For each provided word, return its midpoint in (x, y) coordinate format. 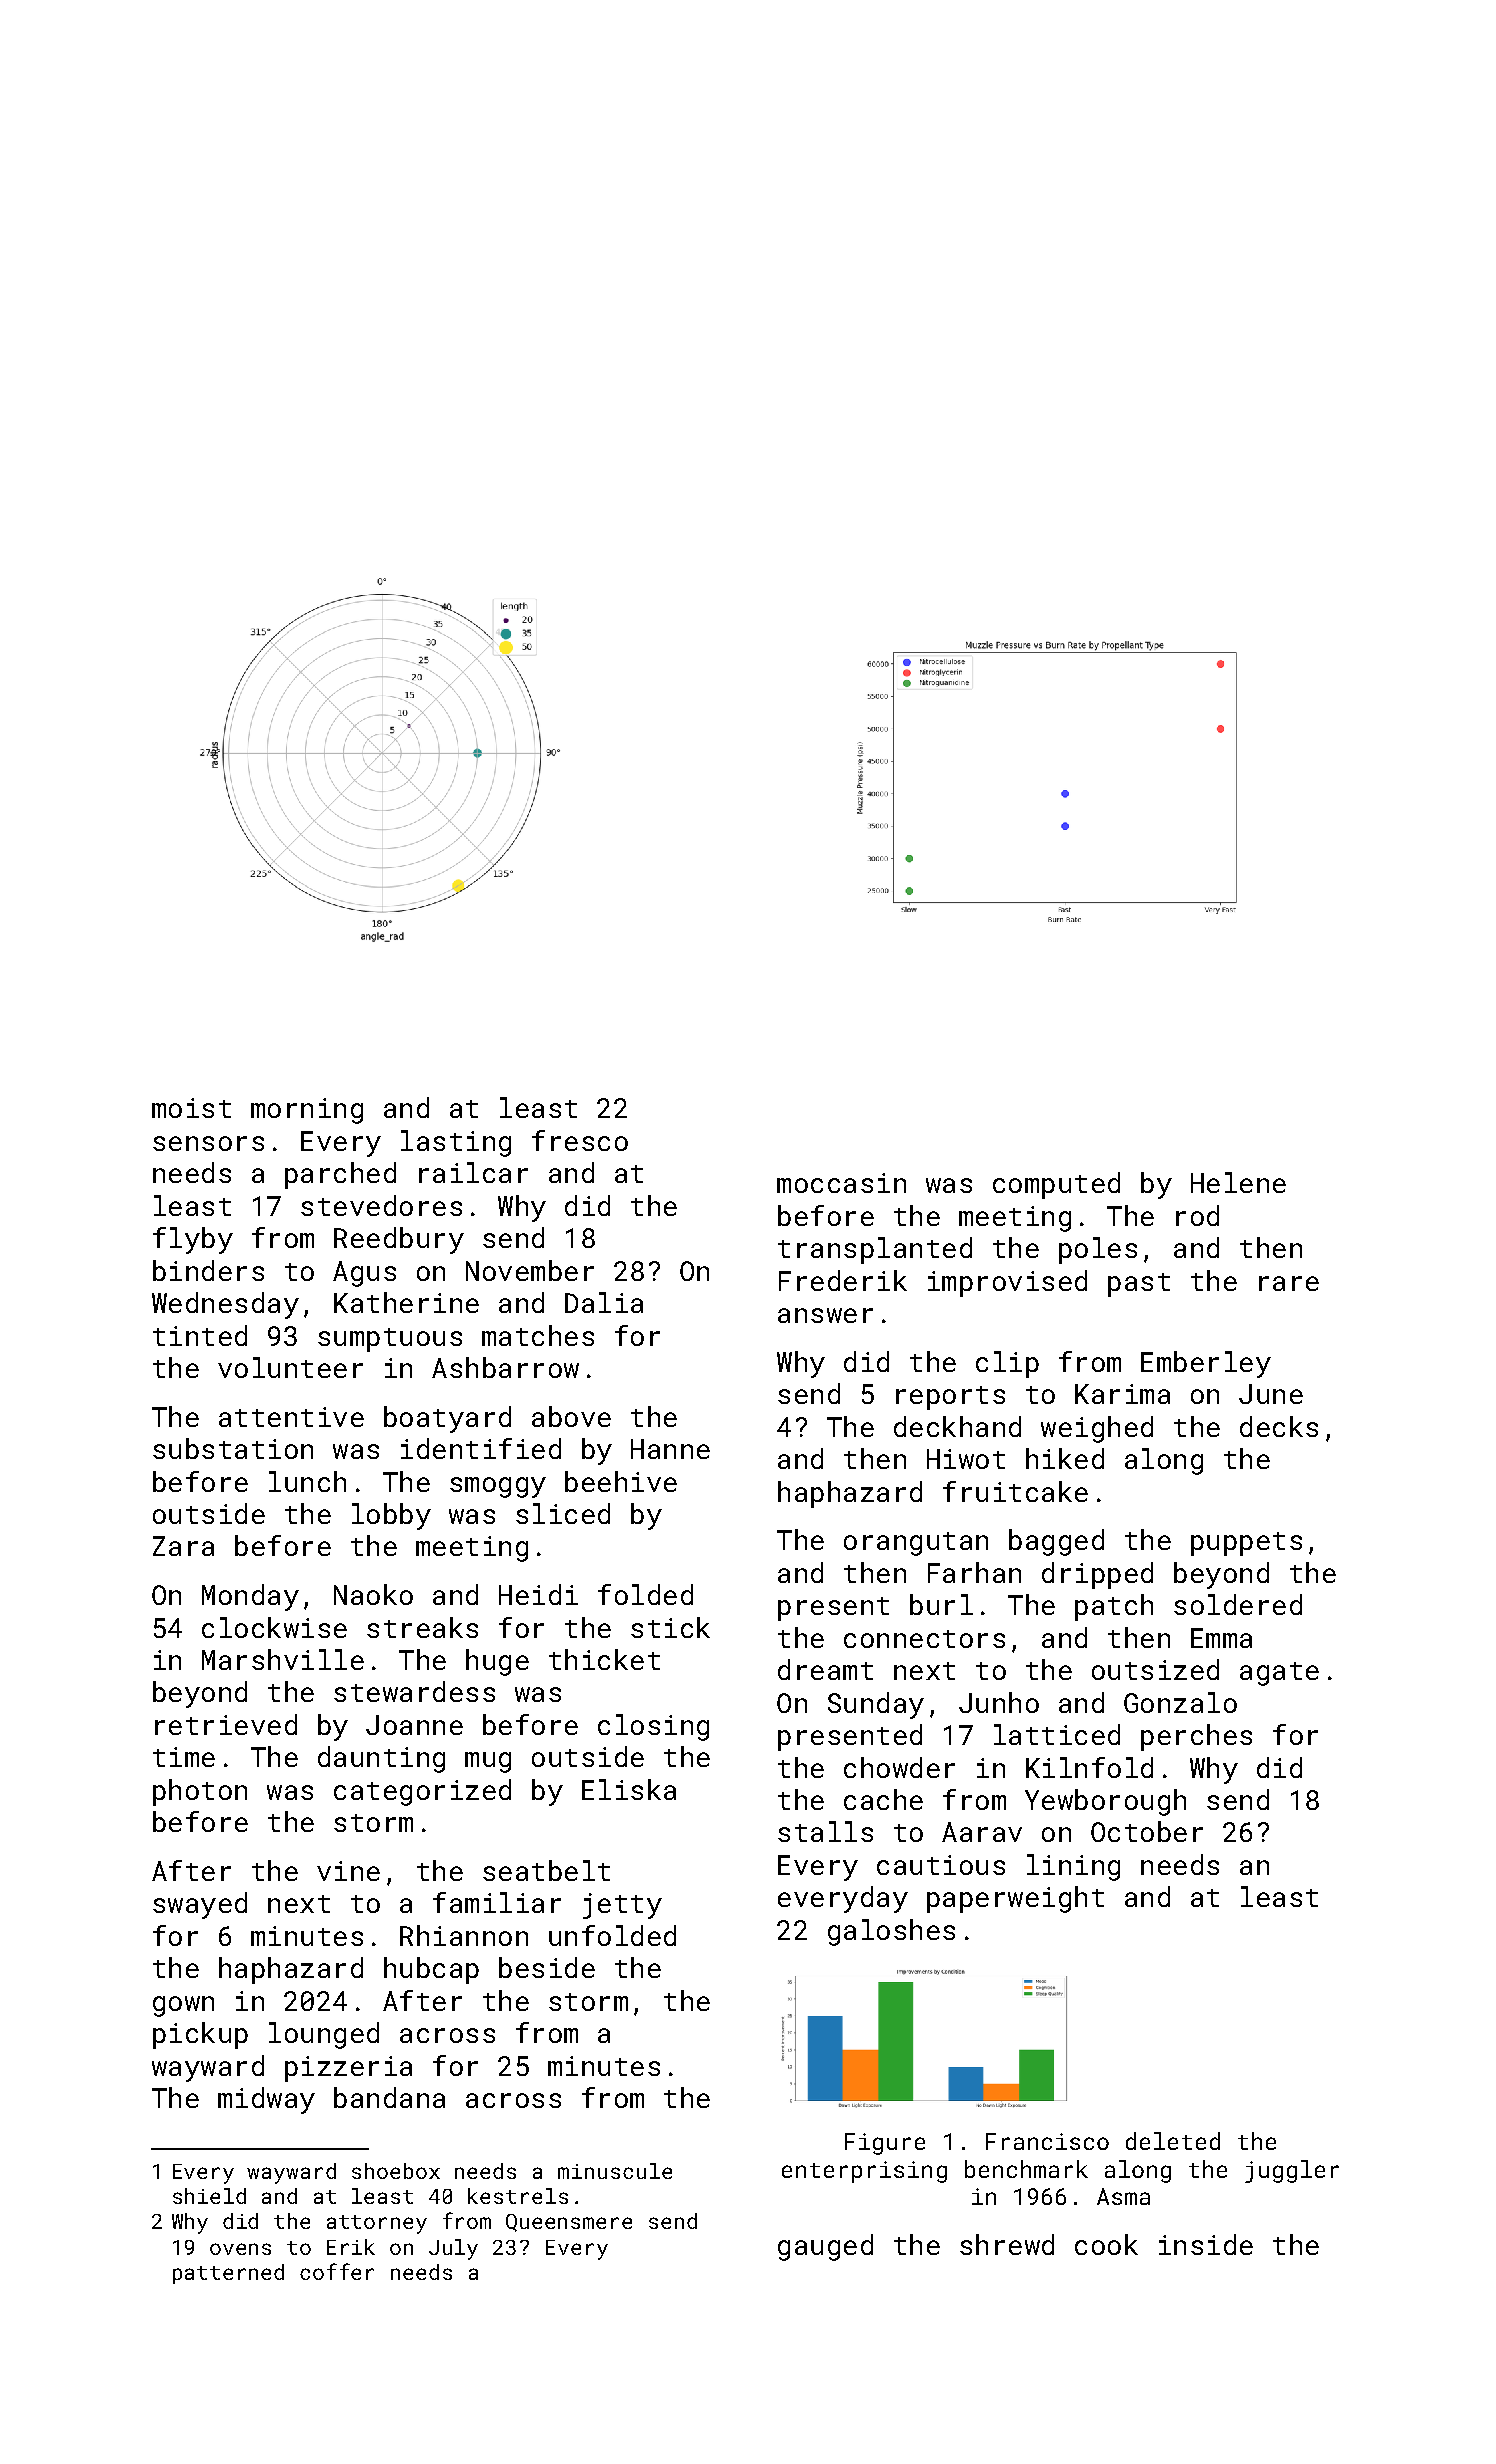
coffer (337, 2271)
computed (1056, 1185)
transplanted (875, 1250)
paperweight (1015, 1899)
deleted (1173, 2141)
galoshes (891, 1932)
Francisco (1047, 2141)
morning (307, 1111)
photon (200, 1792)
